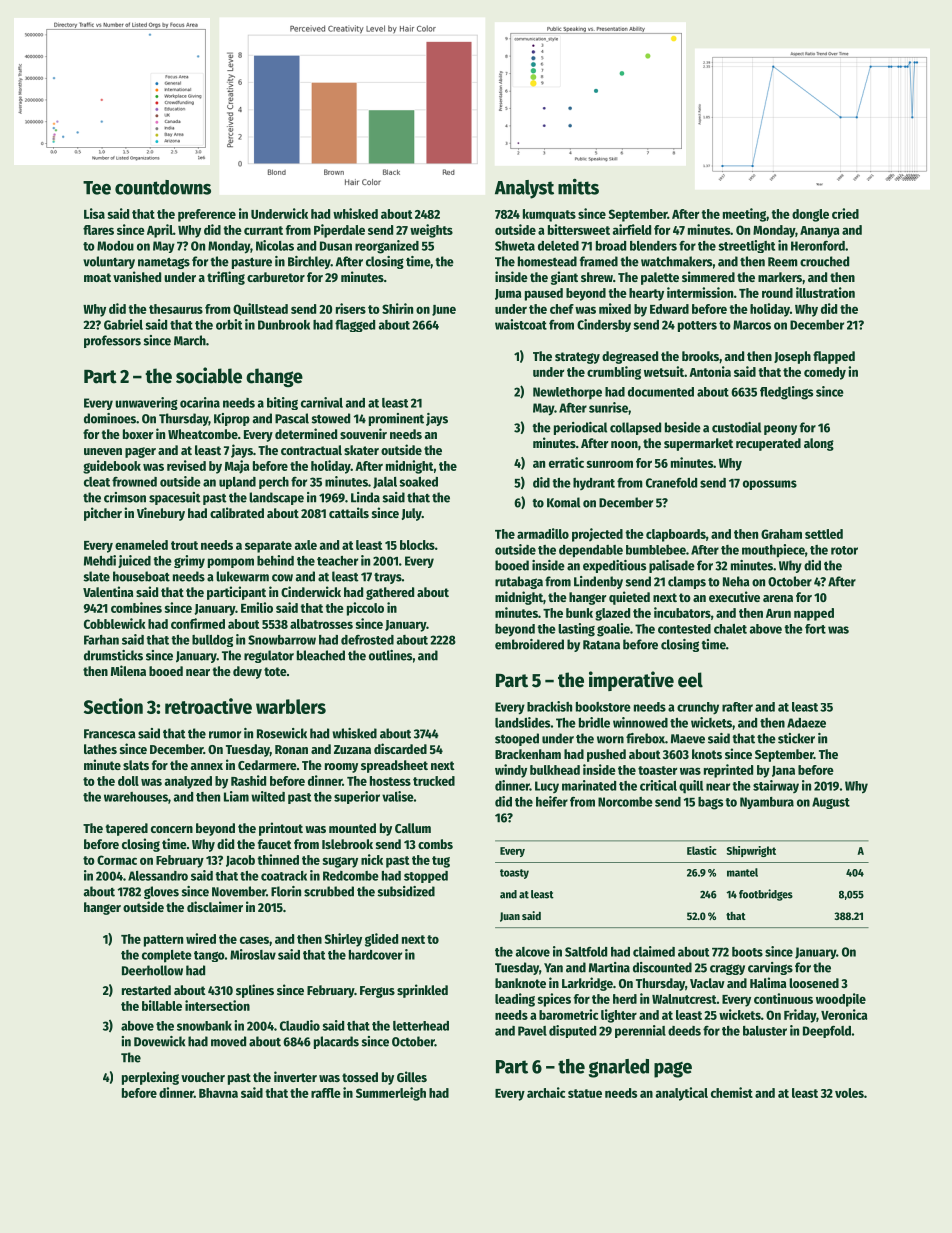  Describe the element at coordinates (381, 940) in the screenshot. I see `glided` at that location.
